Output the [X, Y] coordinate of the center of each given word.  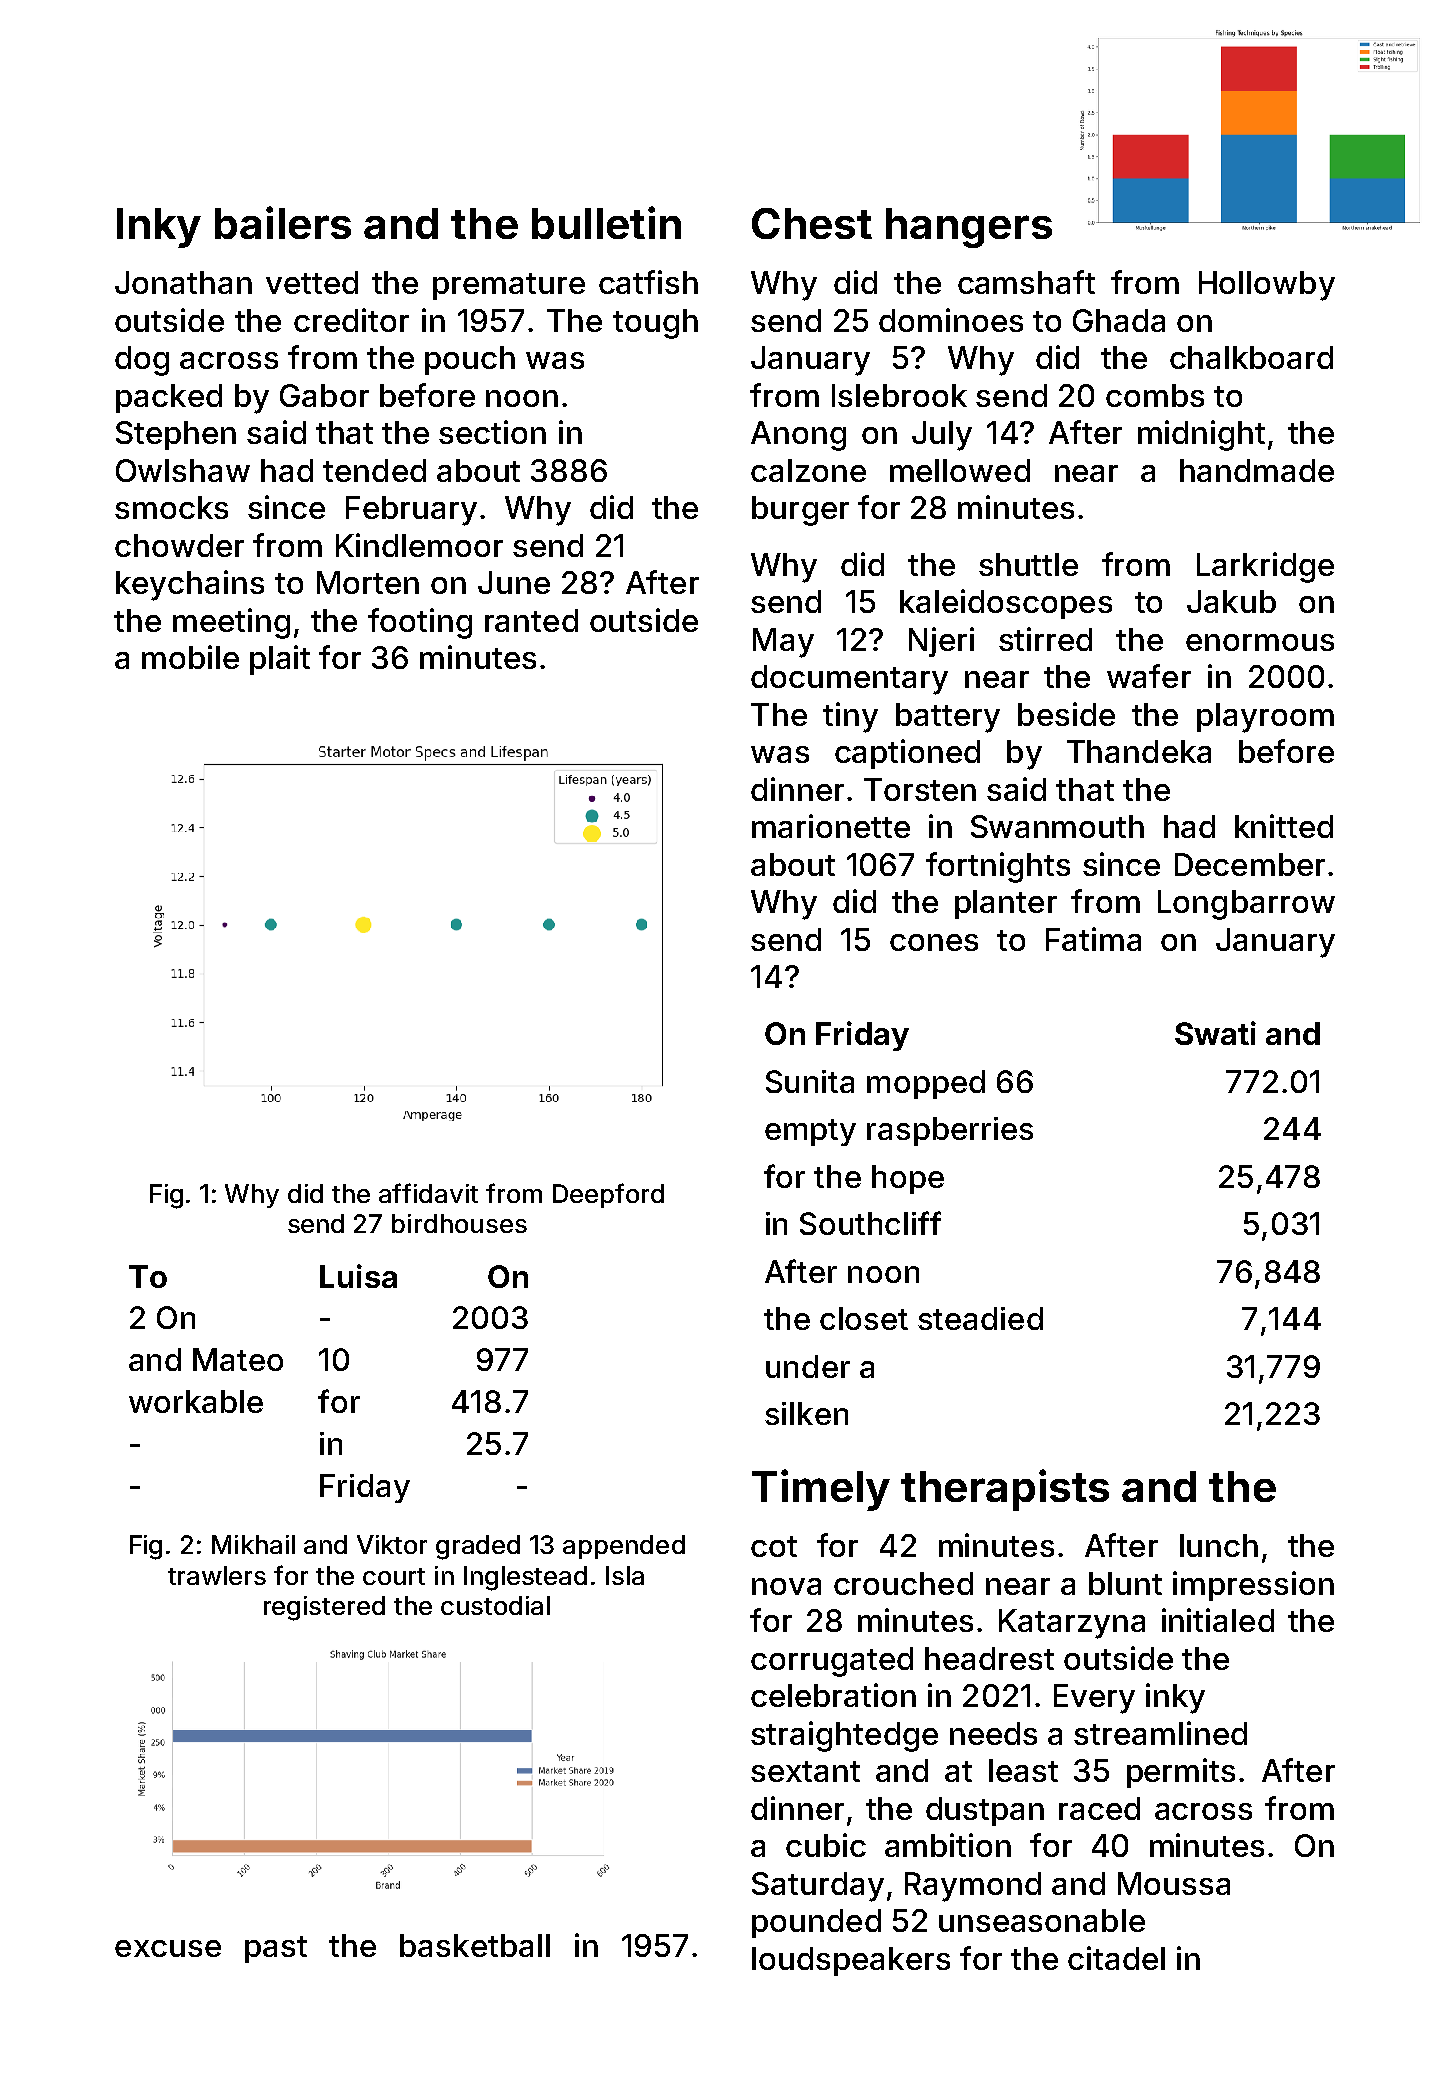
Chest [812, 223]
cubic [826, 1845]
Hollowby [1267, 286]
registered [324, 1608]
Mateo [238, 1359]
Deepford [608, 1195]
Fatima [1093, 939]
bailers [283, 222]
